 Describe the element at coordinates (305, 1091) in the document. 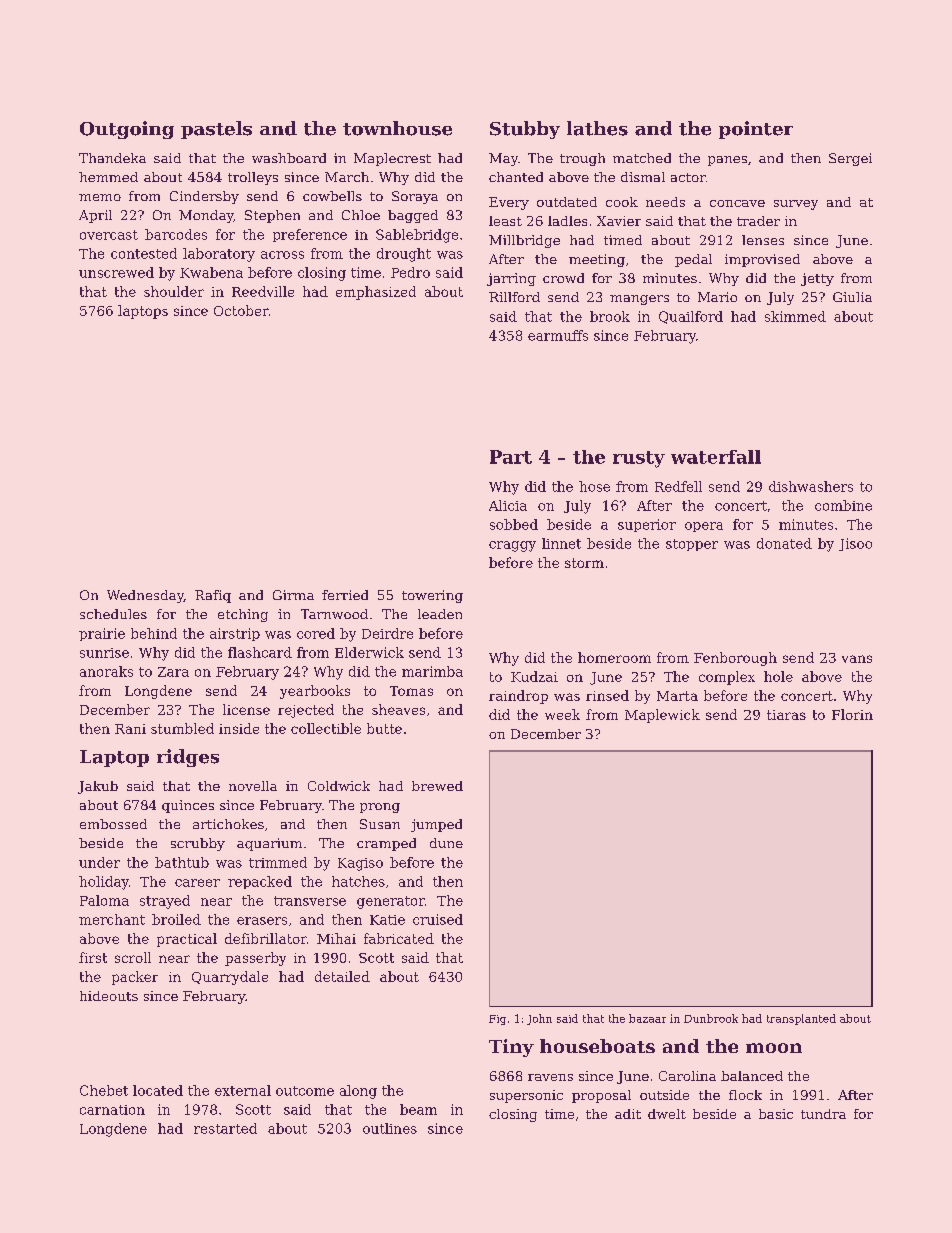

I see `outcome` at that location.
